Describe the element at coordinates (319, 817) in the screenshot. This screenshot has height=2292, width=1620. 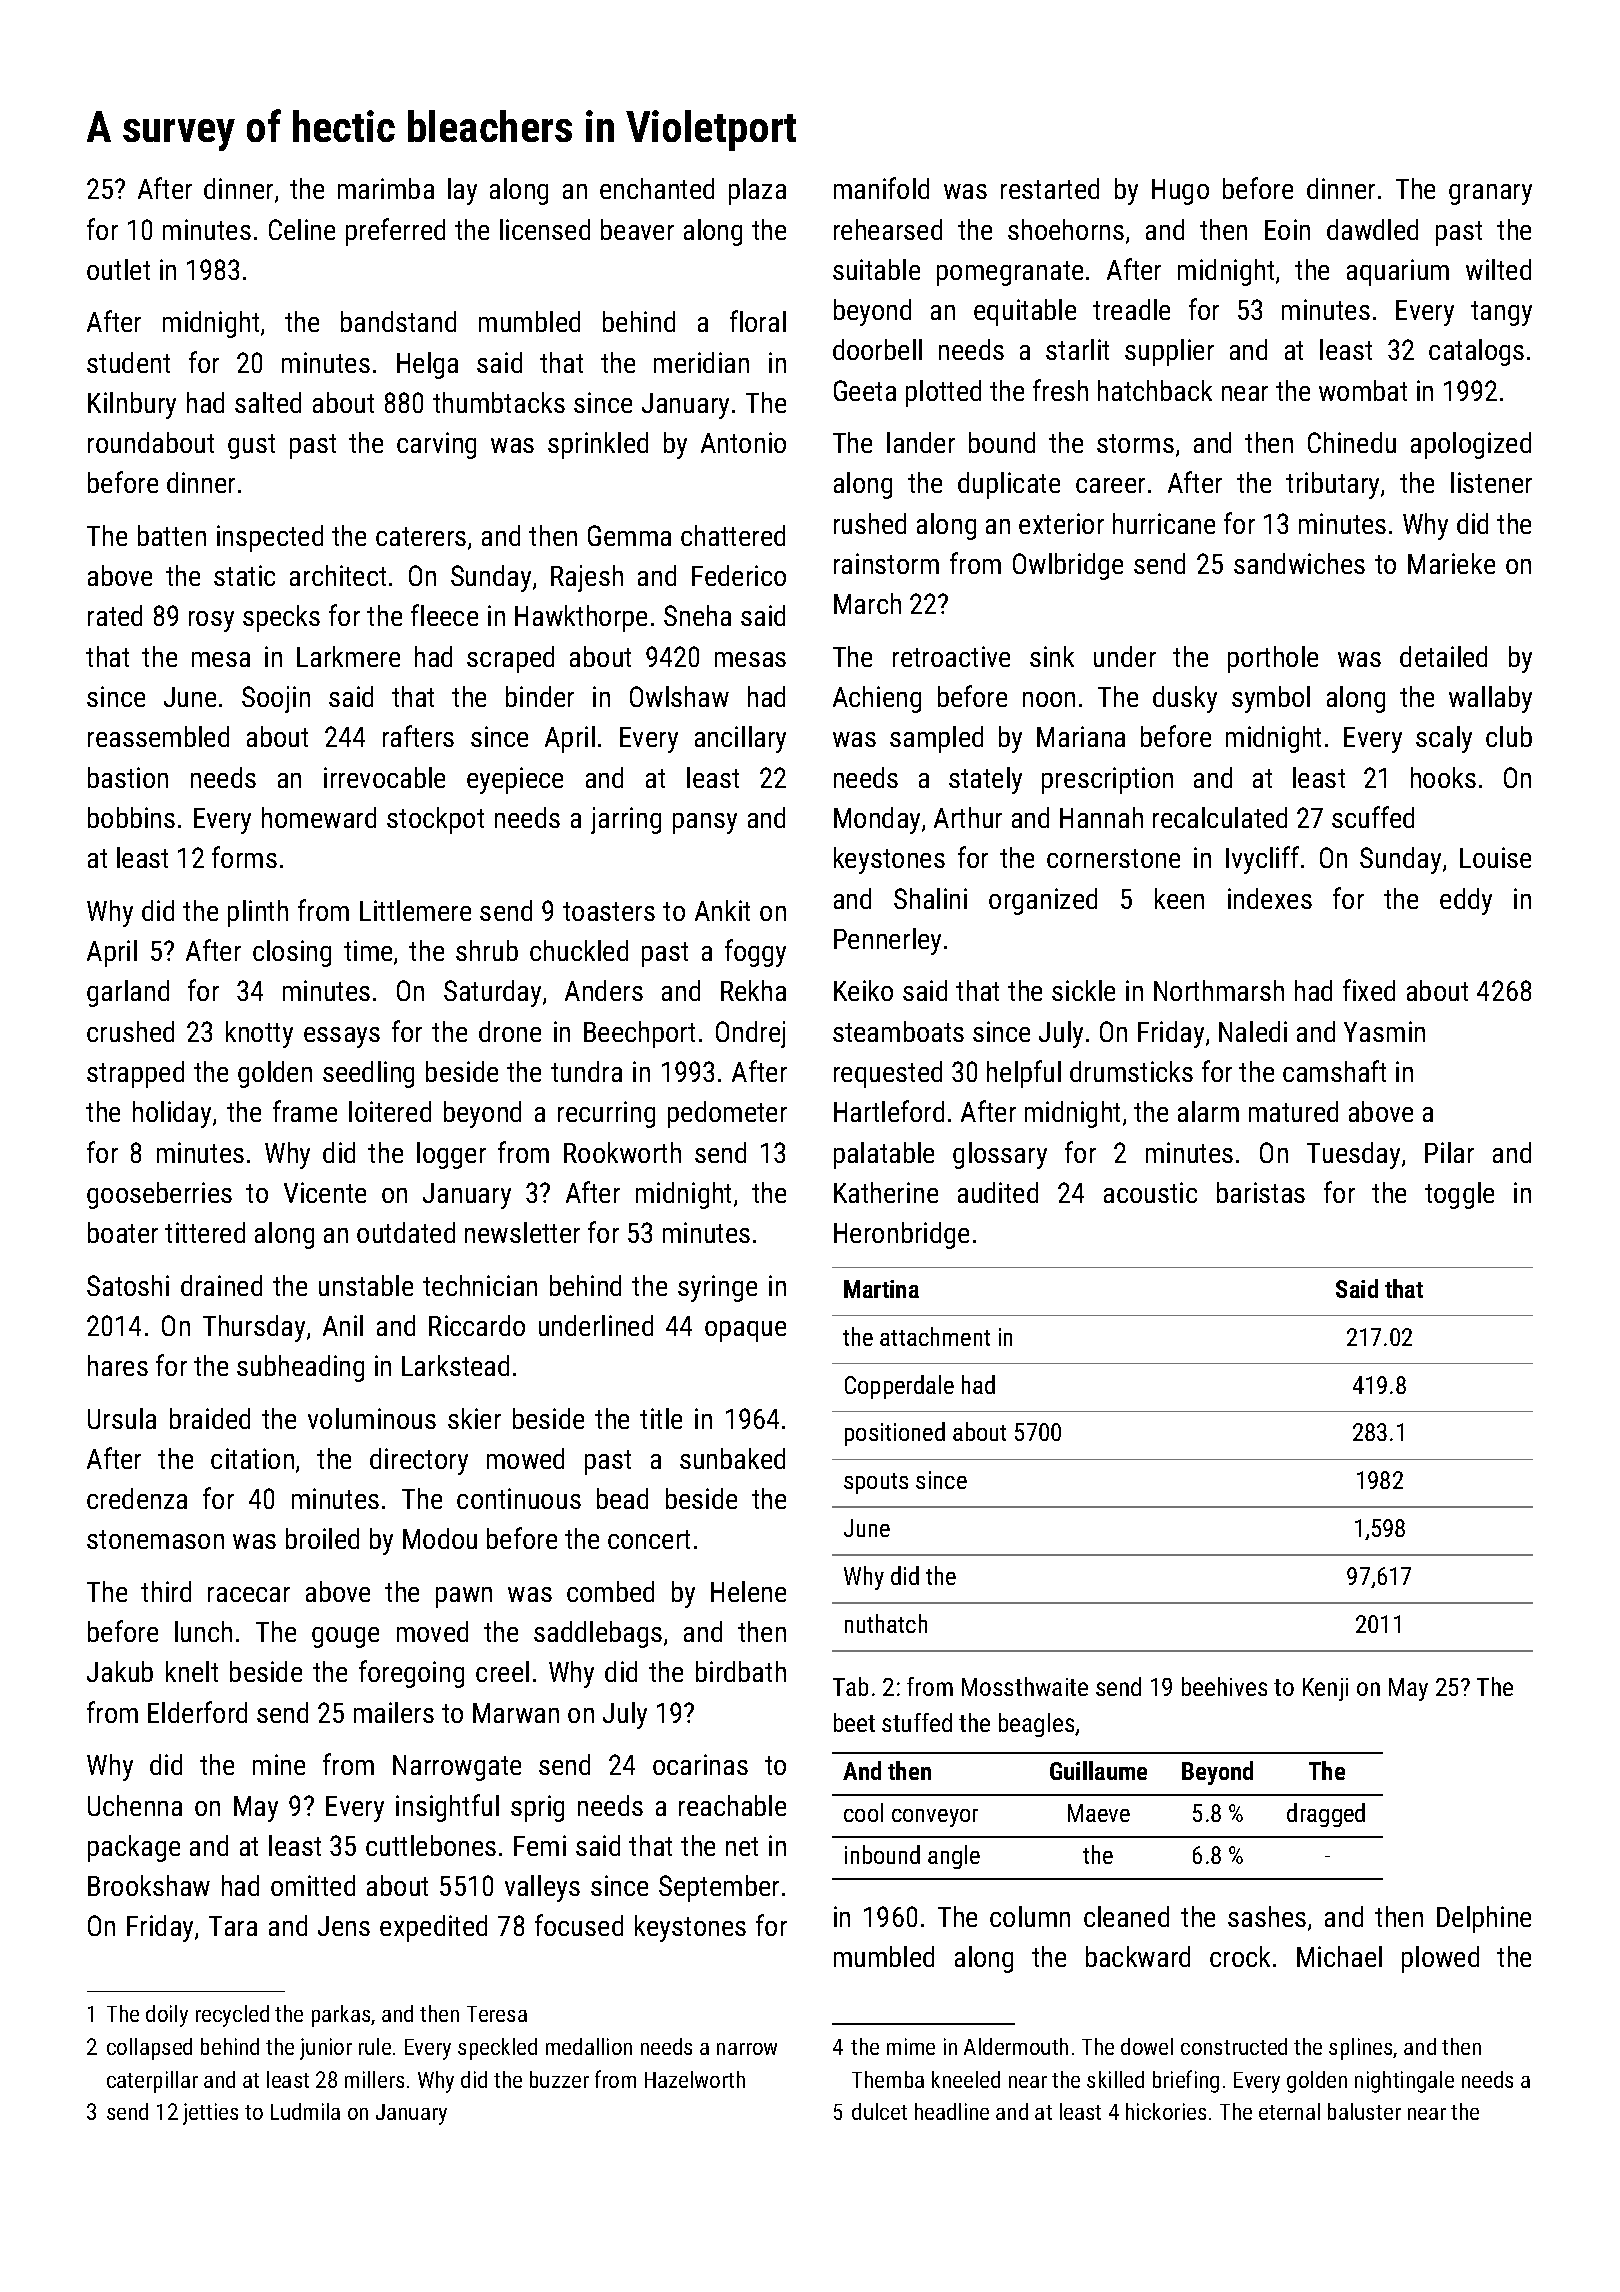
I see `homeward` at that location.
